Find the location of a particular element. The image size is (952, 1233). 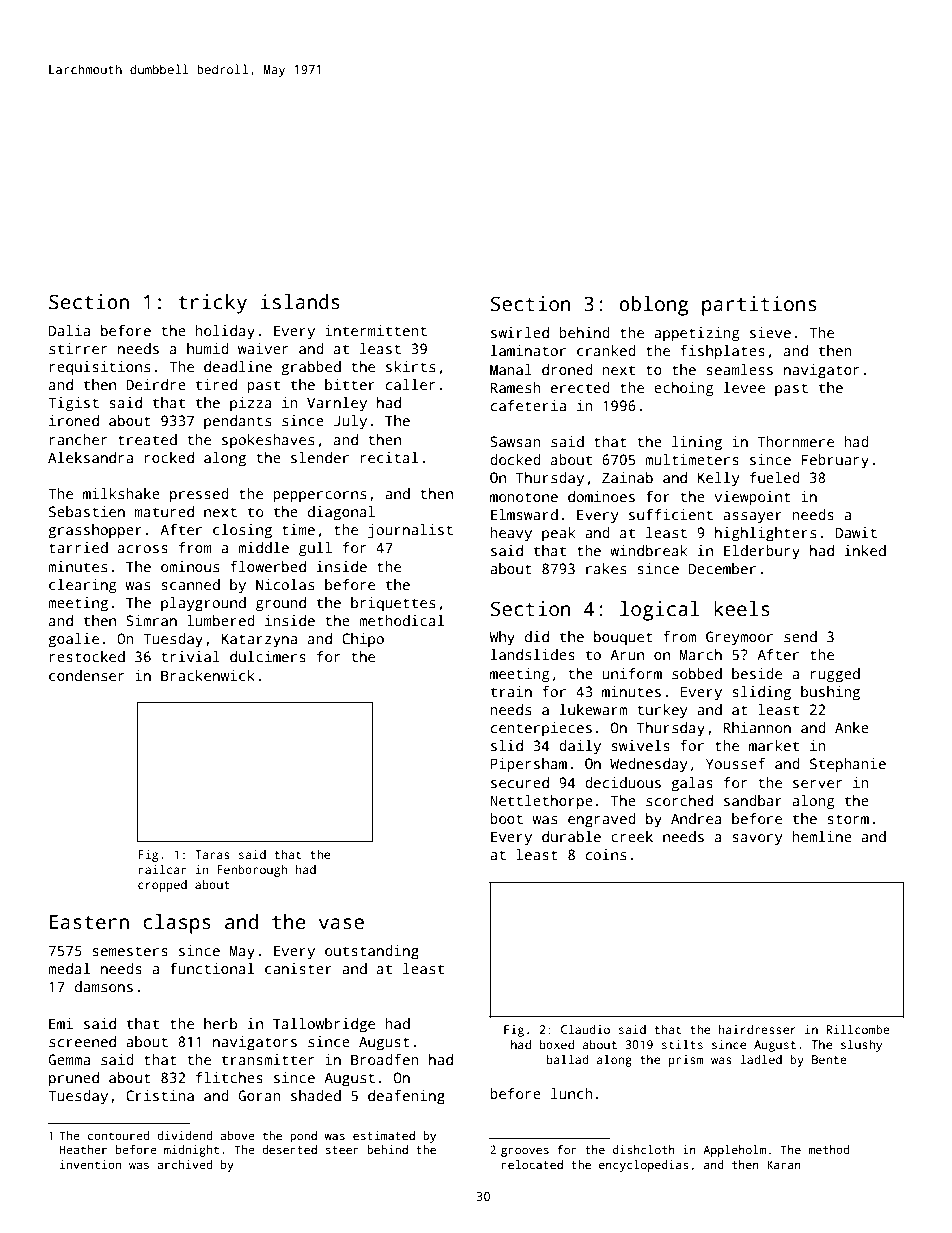

lunch is located at coordinates (572, 1093).
